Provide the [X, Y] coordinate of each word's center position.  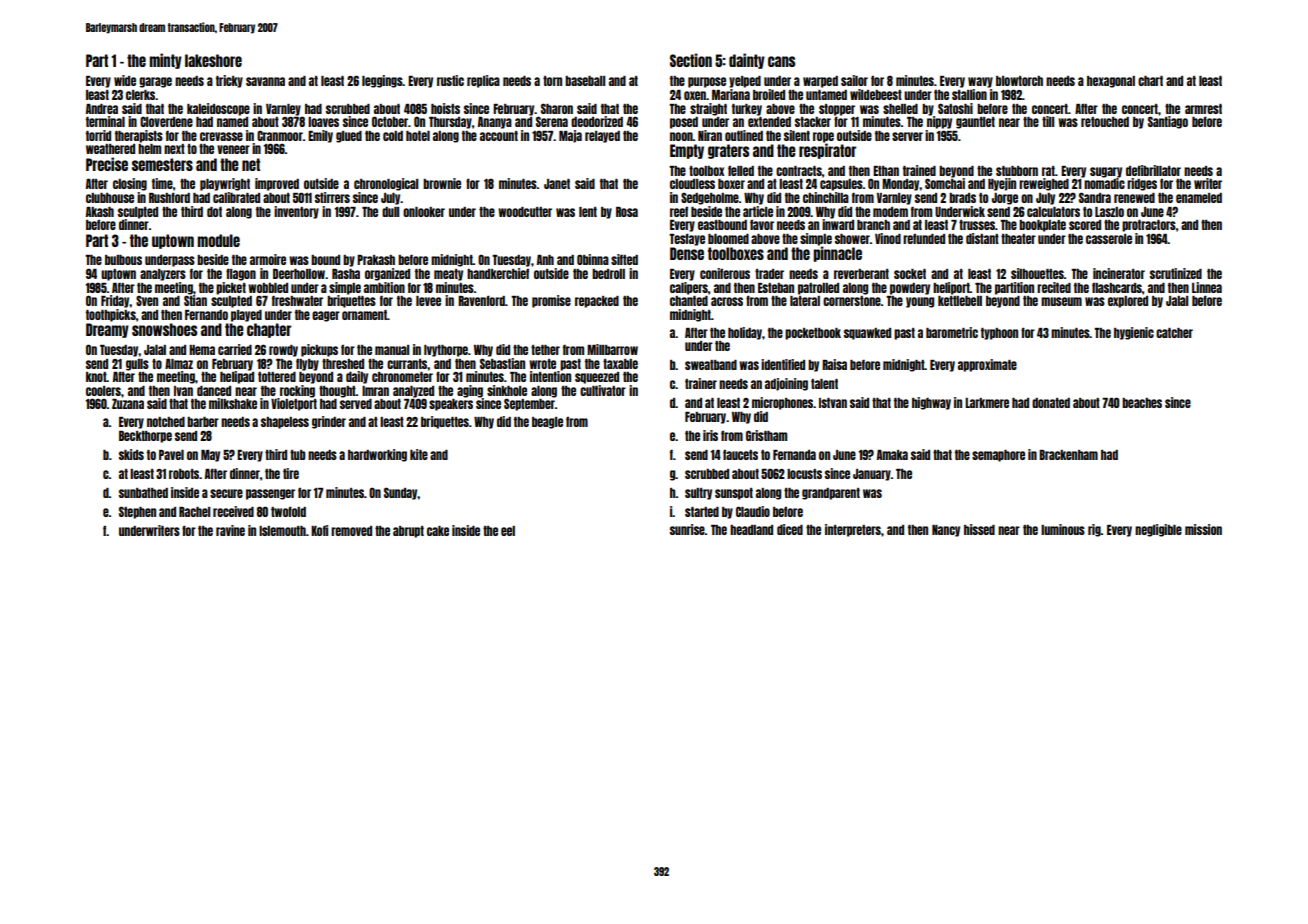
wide [125, 80]
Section [691, 60]
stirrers [332, 197]
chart [1150, 81]
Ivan [183, 391]
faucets [740, 455]
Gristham [766, 435]
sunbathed [143, 493]
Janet [557, 184]
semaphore [998, 456]
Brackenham [1068, 455]
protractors [1149, 226]
